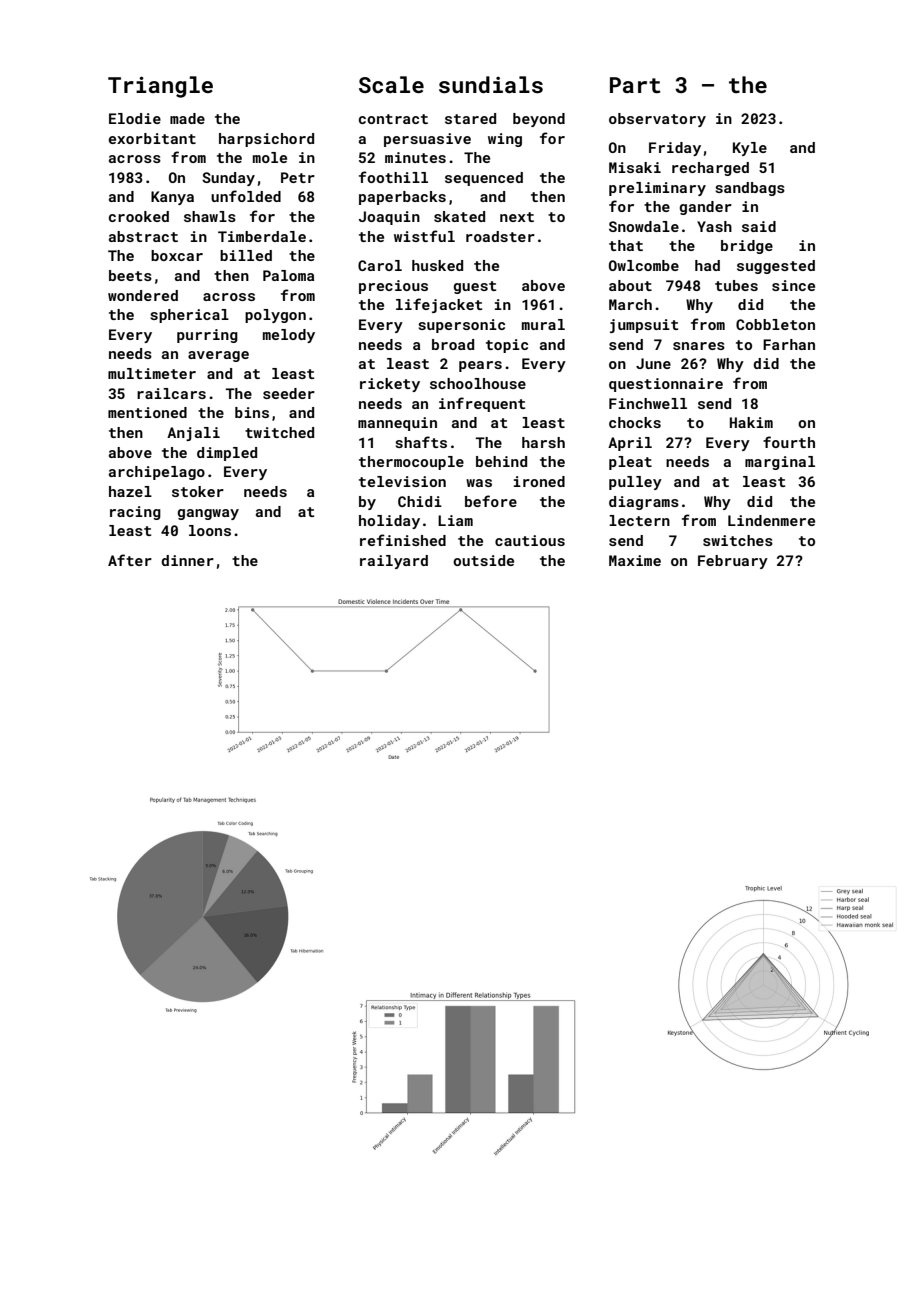 The height and width of the screenshot is (1308, 924). What do you see at coordinates (393, 119) in the screenshot?
I see `contract` at bounding box center [393, 119].
